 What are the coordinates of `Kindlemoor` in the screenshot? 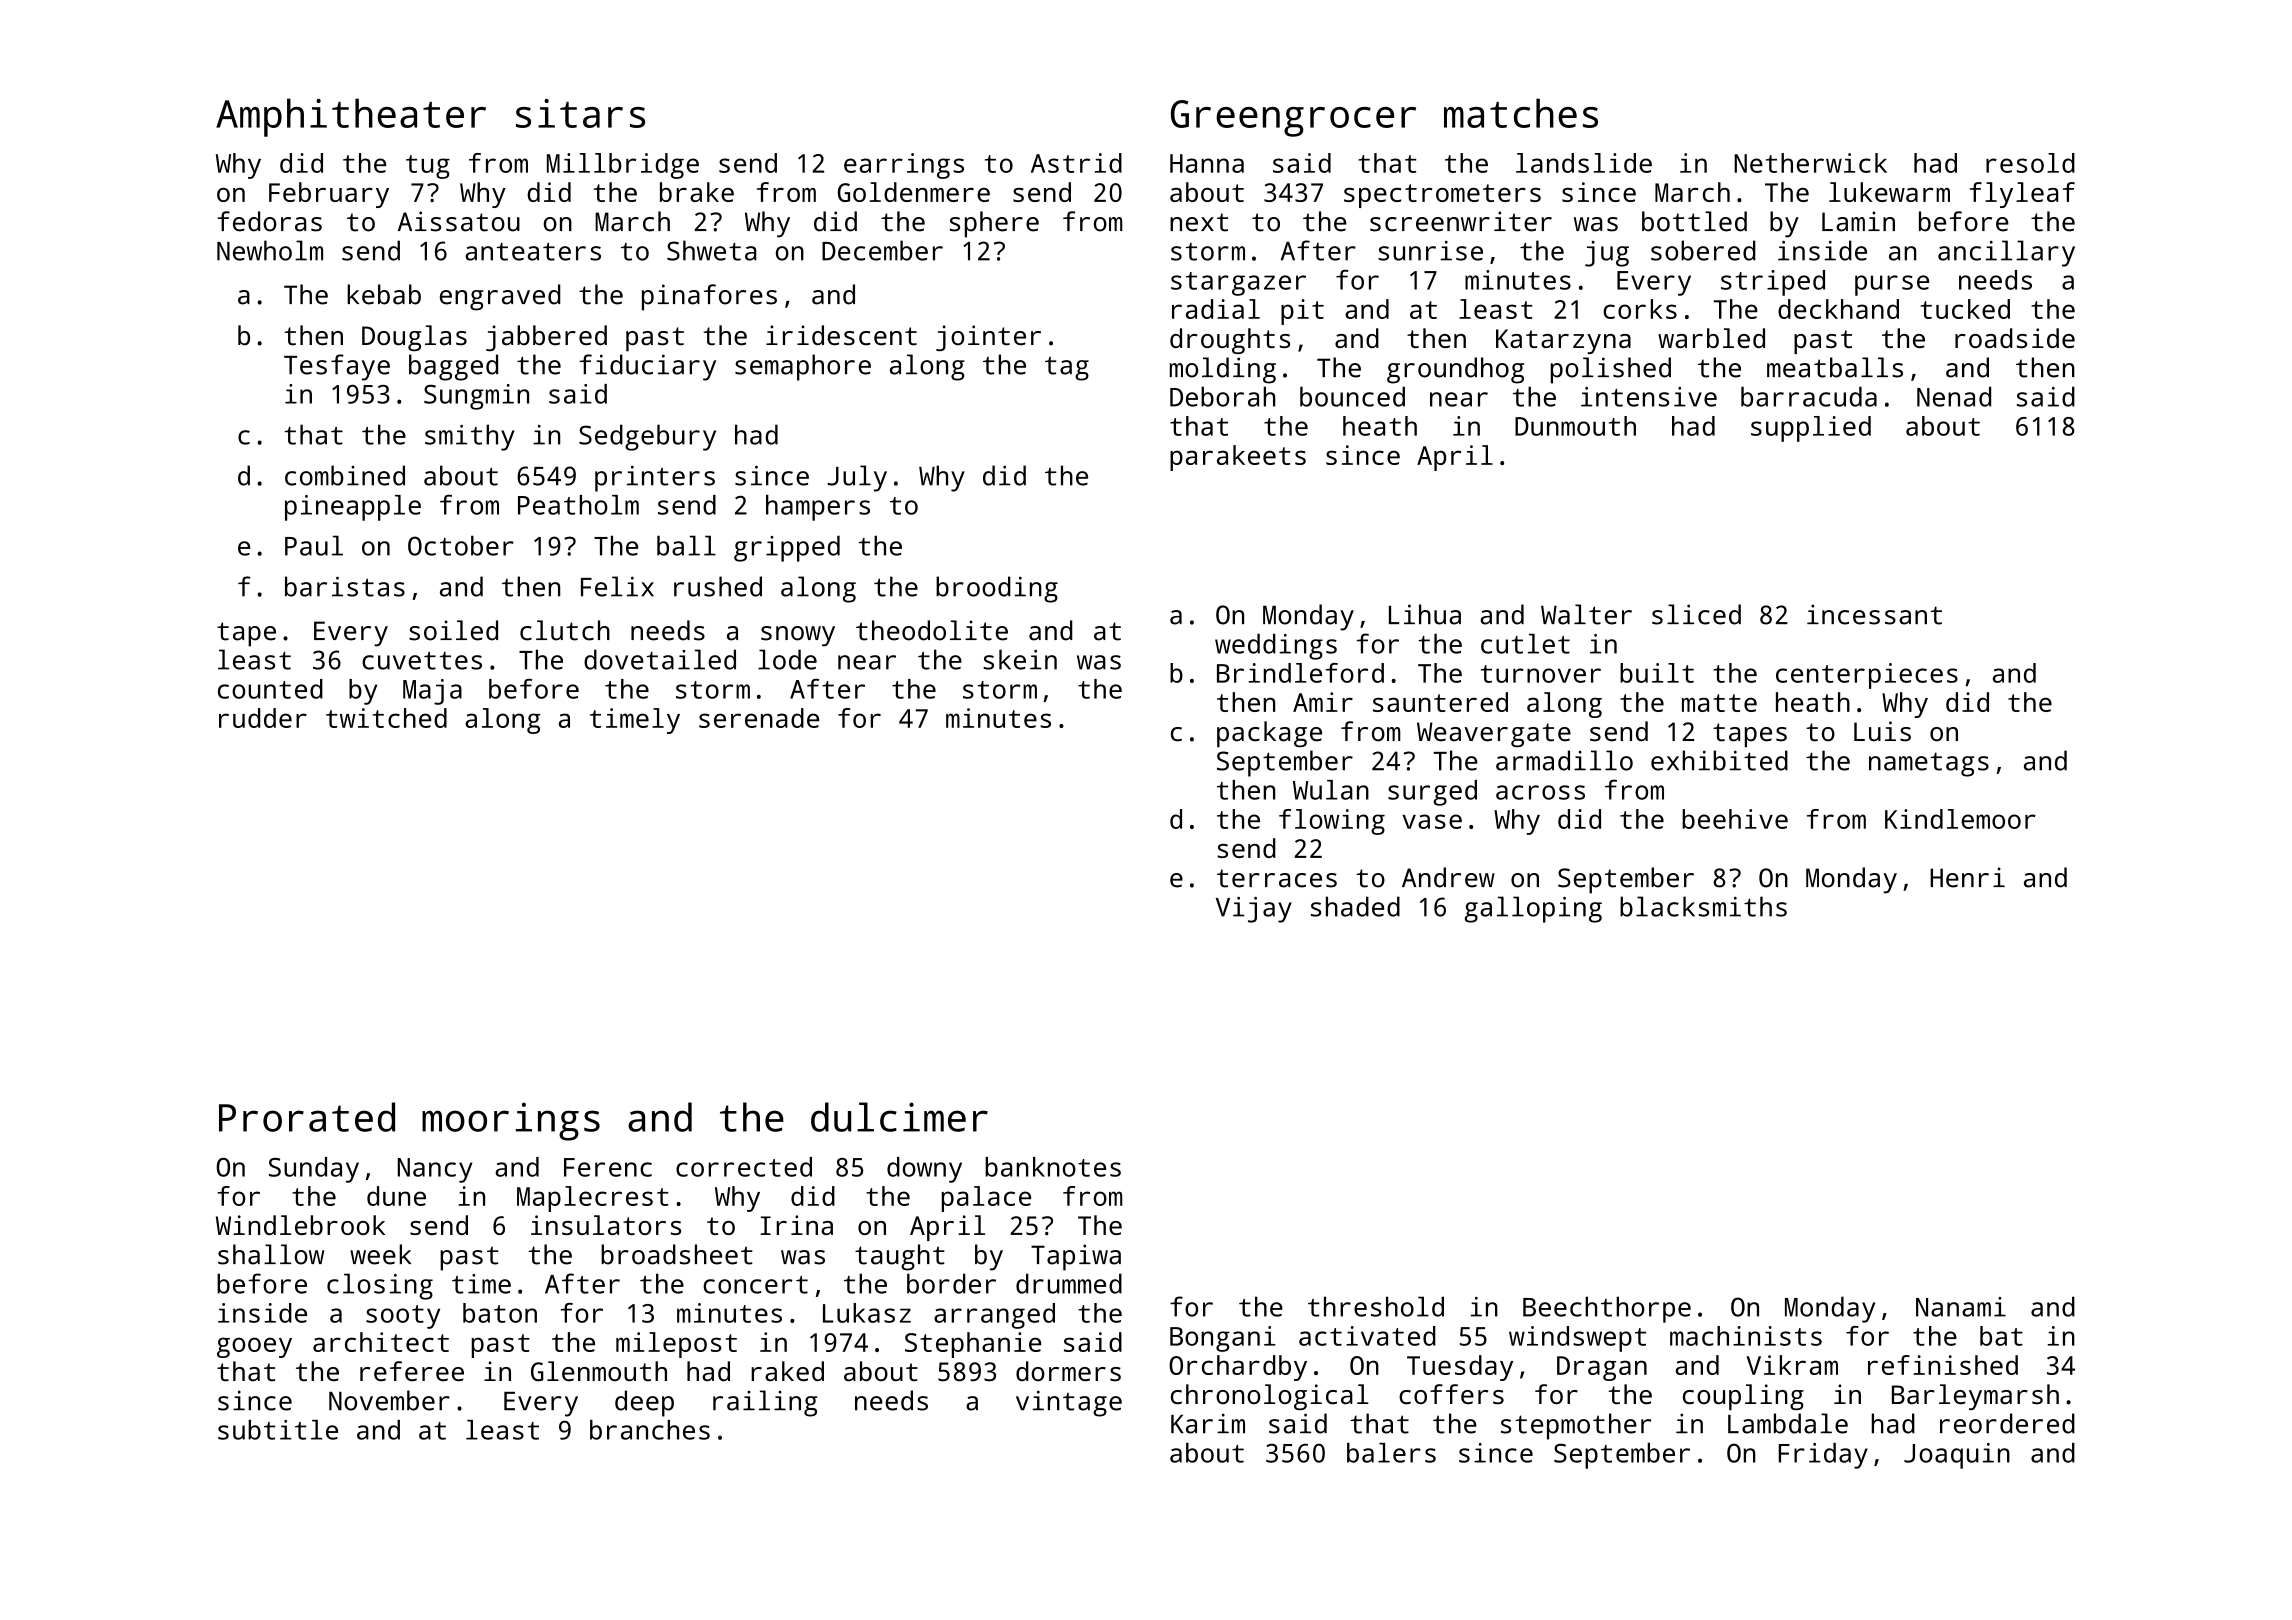 It's located at (1960, 819).
